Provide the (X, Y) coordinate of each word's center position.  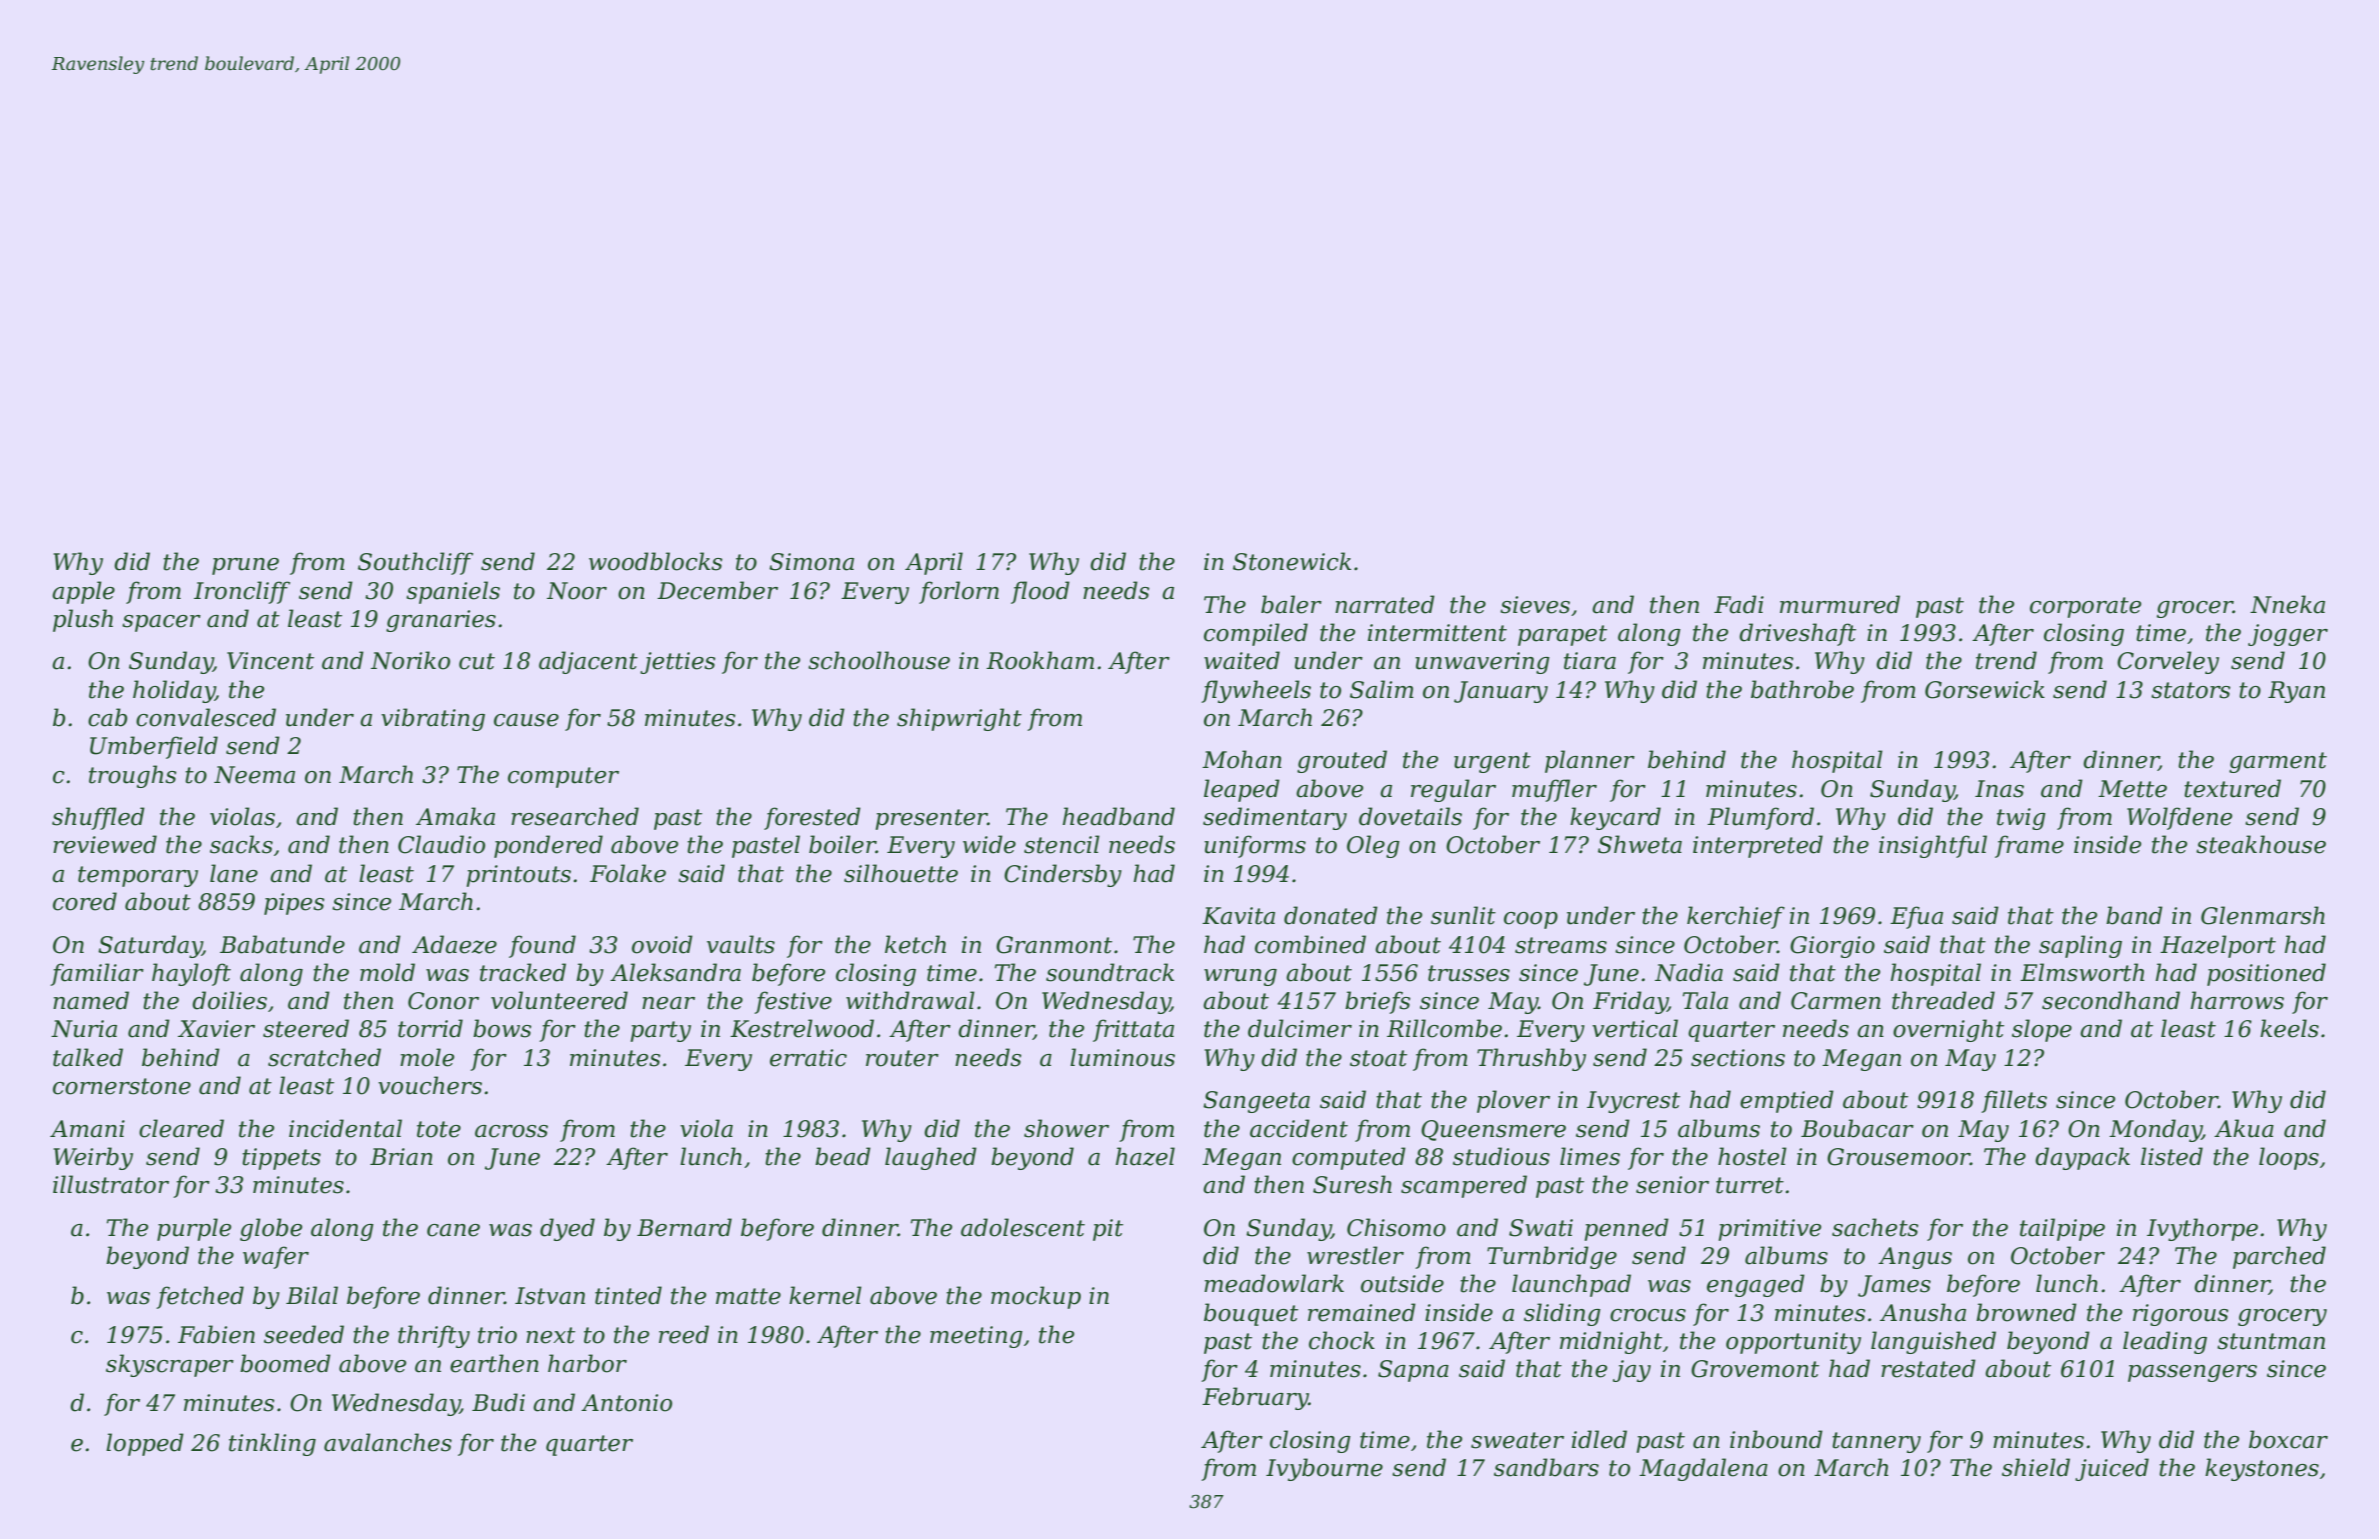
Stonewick (1292, 561)
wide (989, 844)
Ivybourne (1324, 1469)
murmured (1840, 604)
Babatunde (282, 944)
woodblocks (655, 561)
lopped (145, 1444)
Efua (1916, 917)
